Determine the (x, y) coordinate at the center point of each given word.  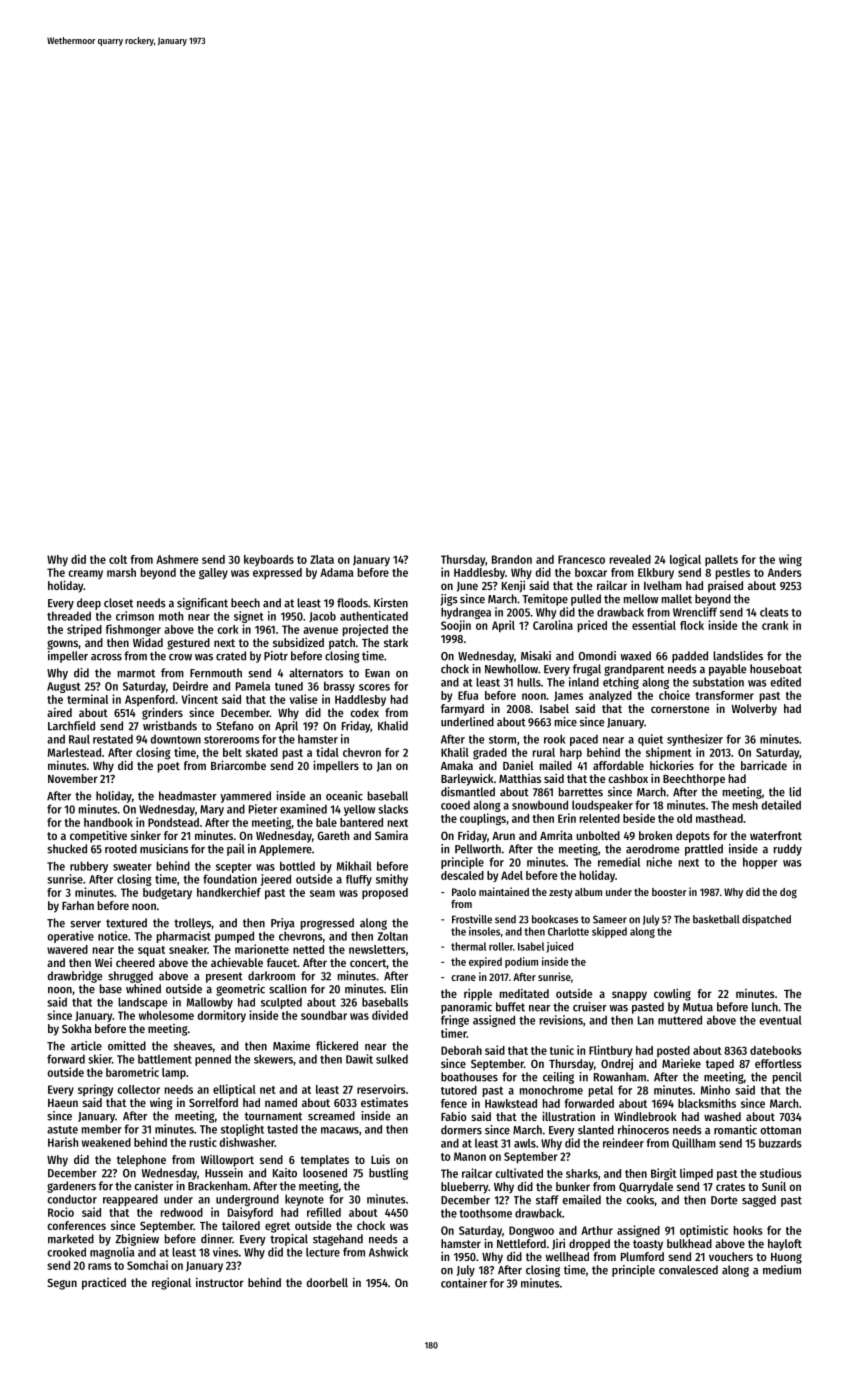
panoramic (466, 1008)
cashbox (628, 778)
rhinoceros (643, 1130)
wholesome (166, 1015)
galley (213, 574)
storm (502, 740)
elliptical (234, 1090)
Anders (785, 572)
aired (59, 712)
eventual (780, 1020)
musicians (164, 849)
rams (100, 1266)
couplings (483, 819)
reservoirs (381, 1089)
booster (669, 892)
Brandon (512, 559)
